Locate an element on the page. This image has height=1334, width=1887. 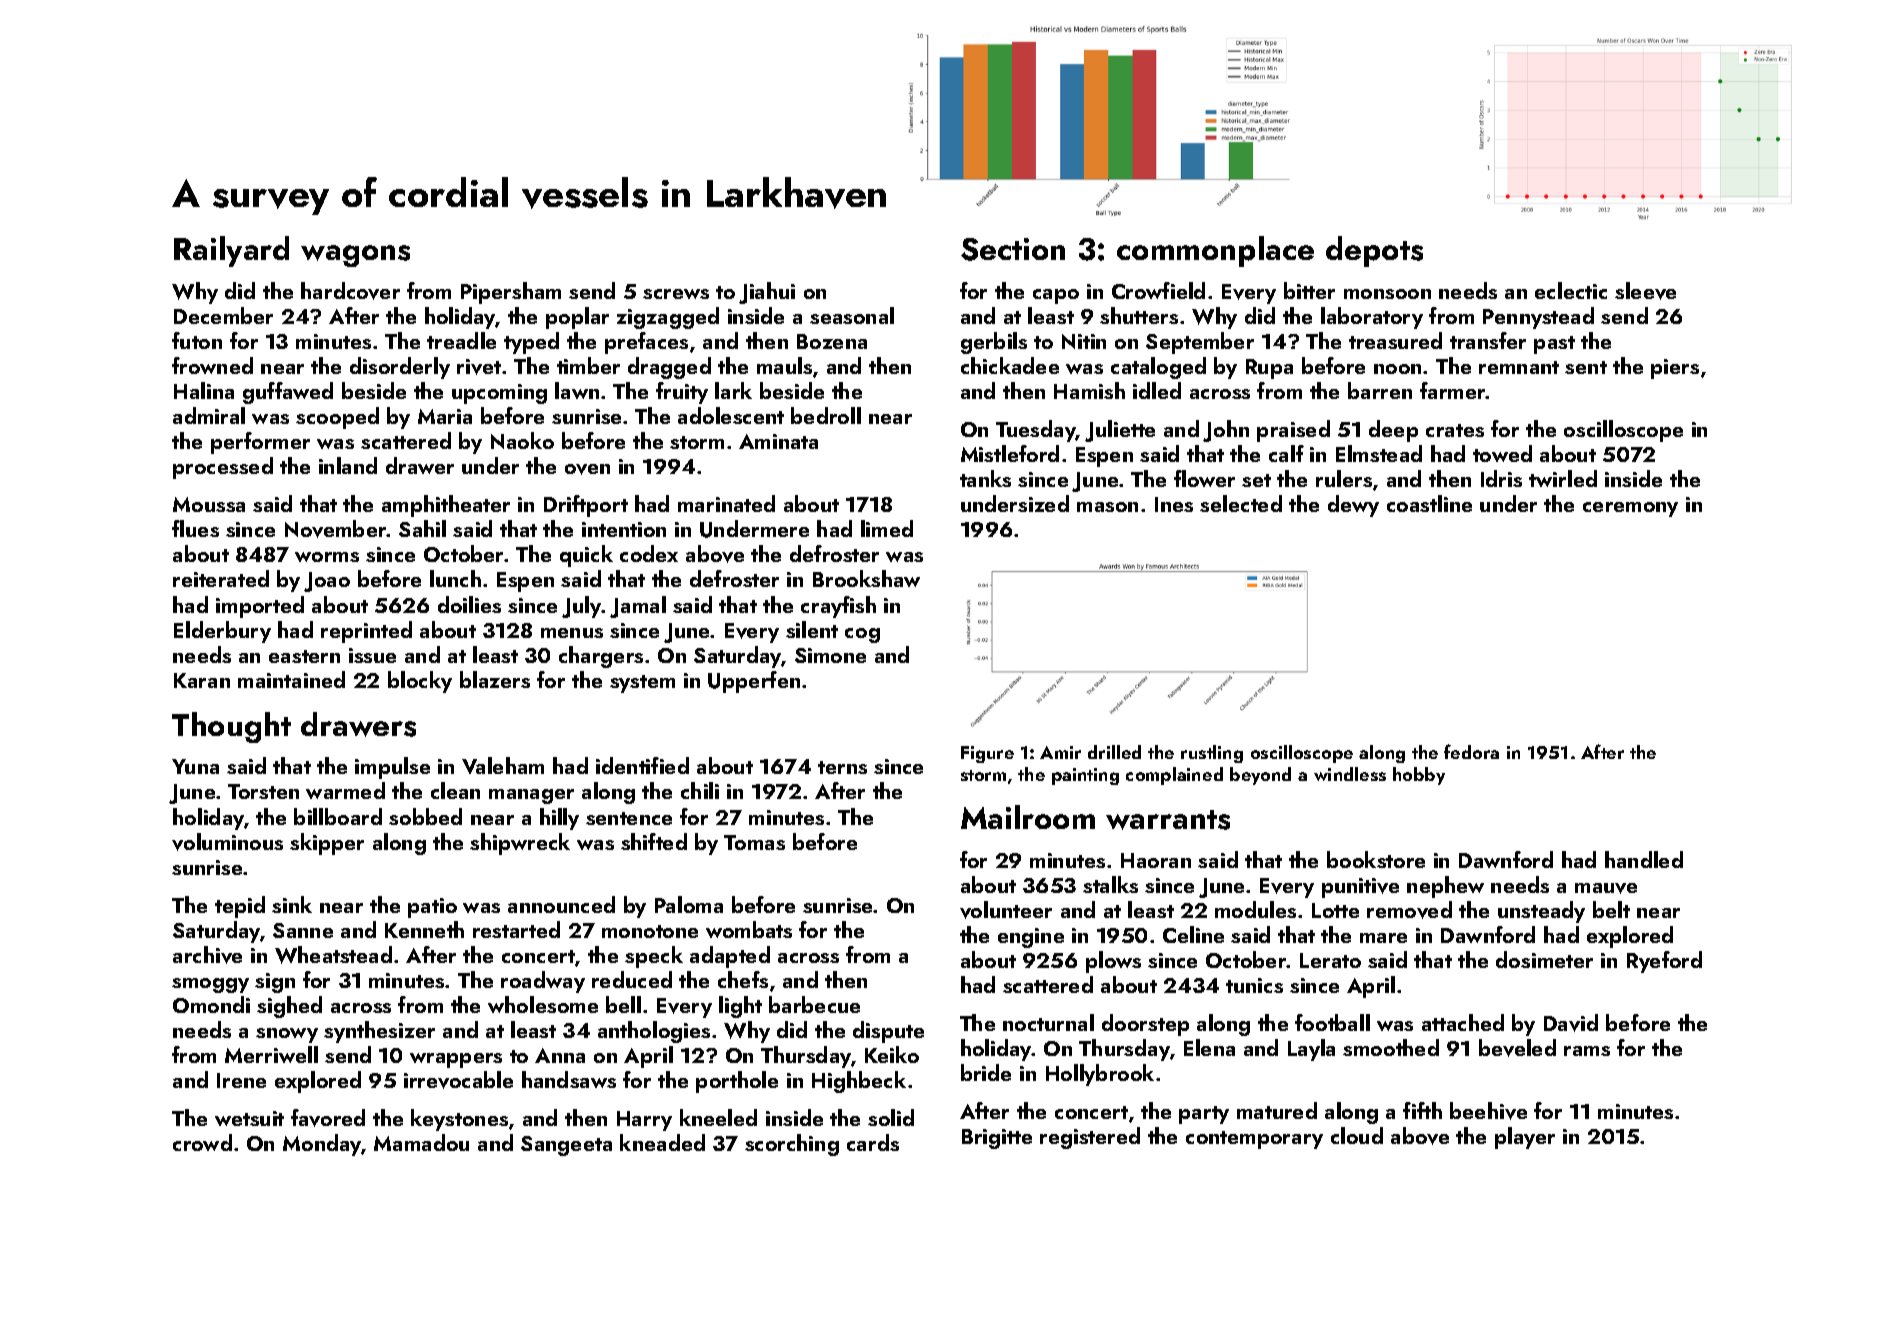
Section is located at coordinates (1013, 249).
